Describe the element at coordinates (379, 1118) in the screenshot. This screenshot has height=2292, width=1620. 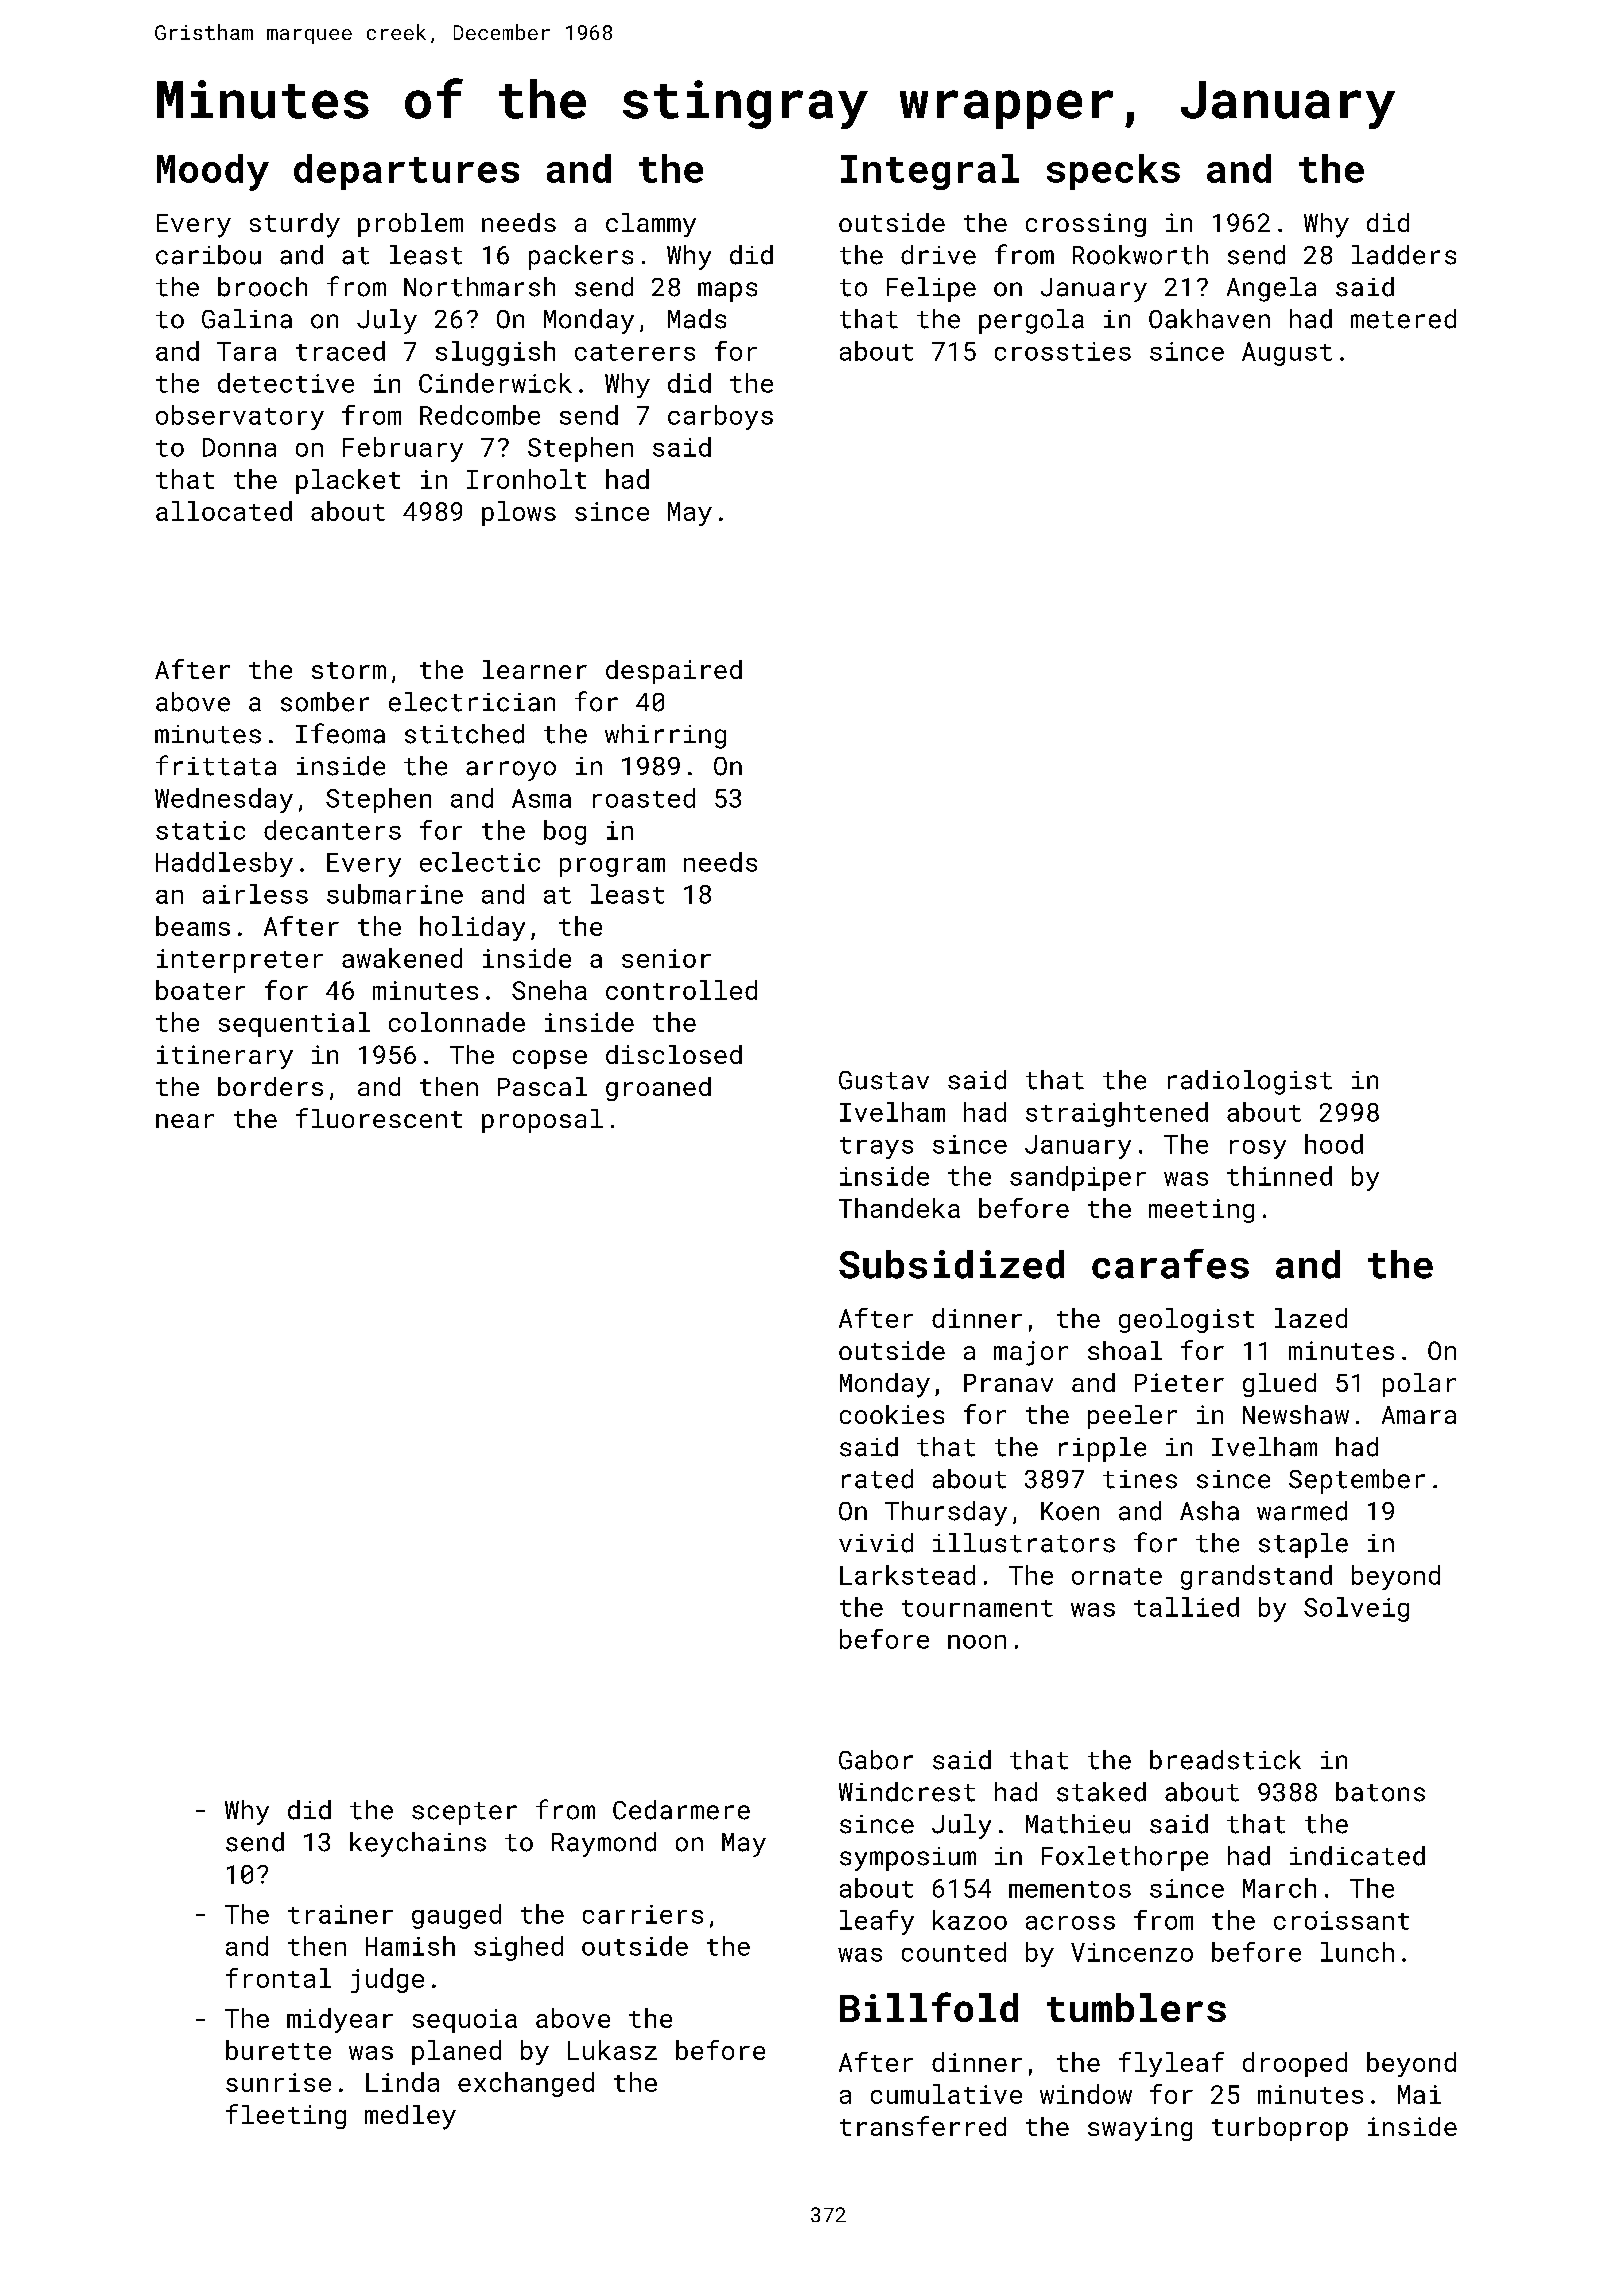
I see `fluorescent` at that location.
